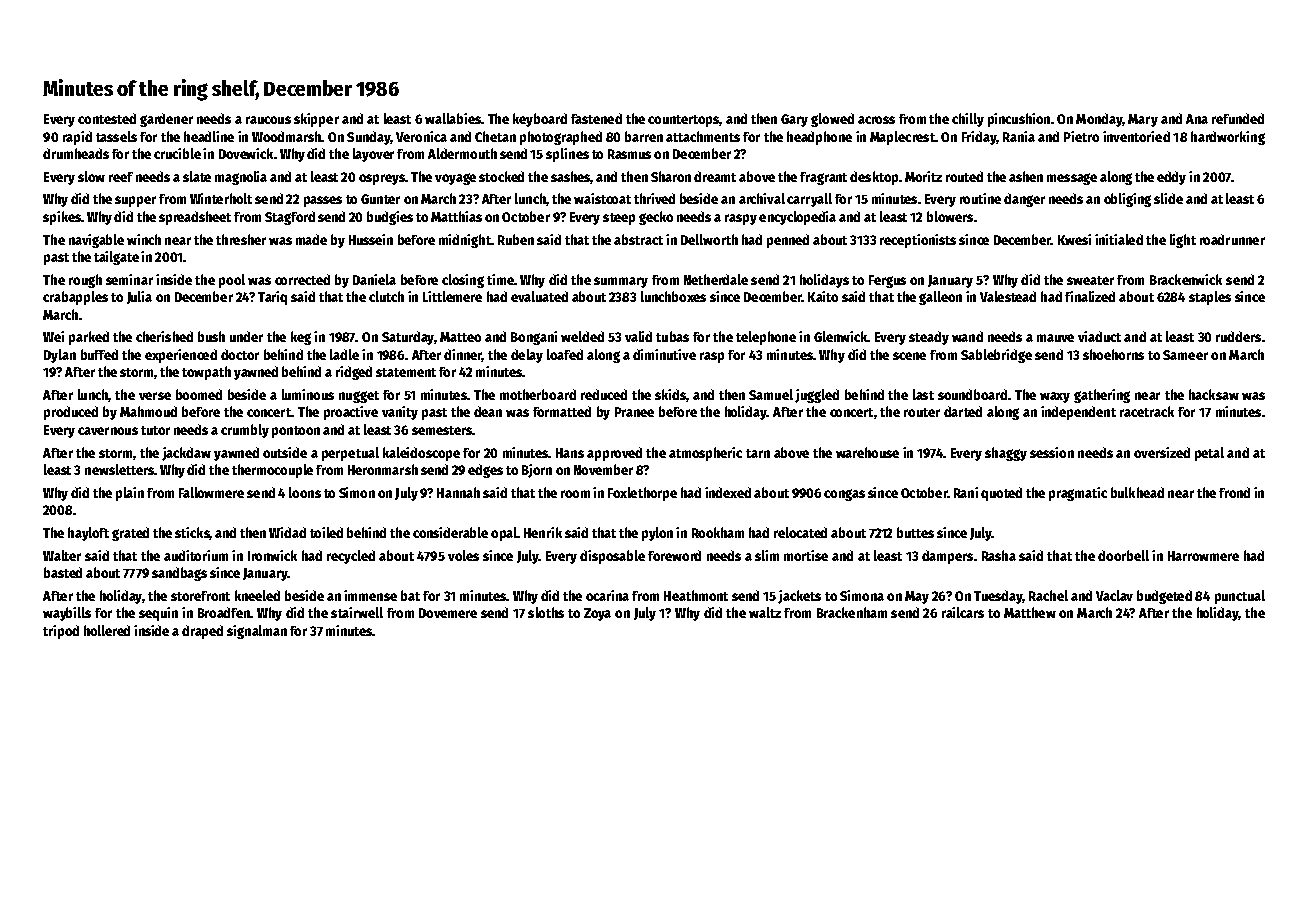 This document has height=924, width=1308. Describe the element at coordinates (543, 532) in the document. I see `Henrik` at that location.
